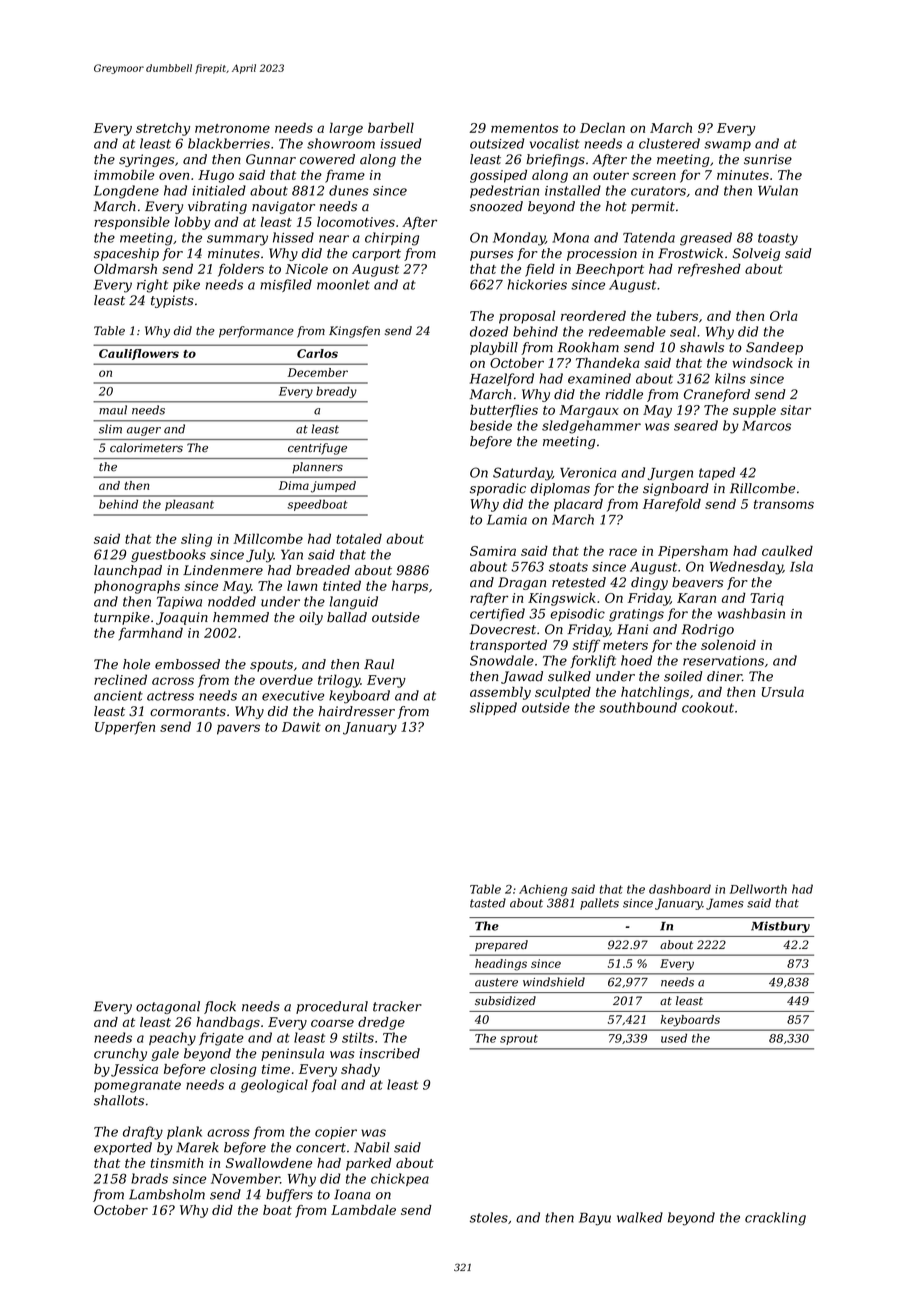  What do you see at coordinates (746, 568) in the document?
I see `Wednesday` at bounding box center [746, 568].
